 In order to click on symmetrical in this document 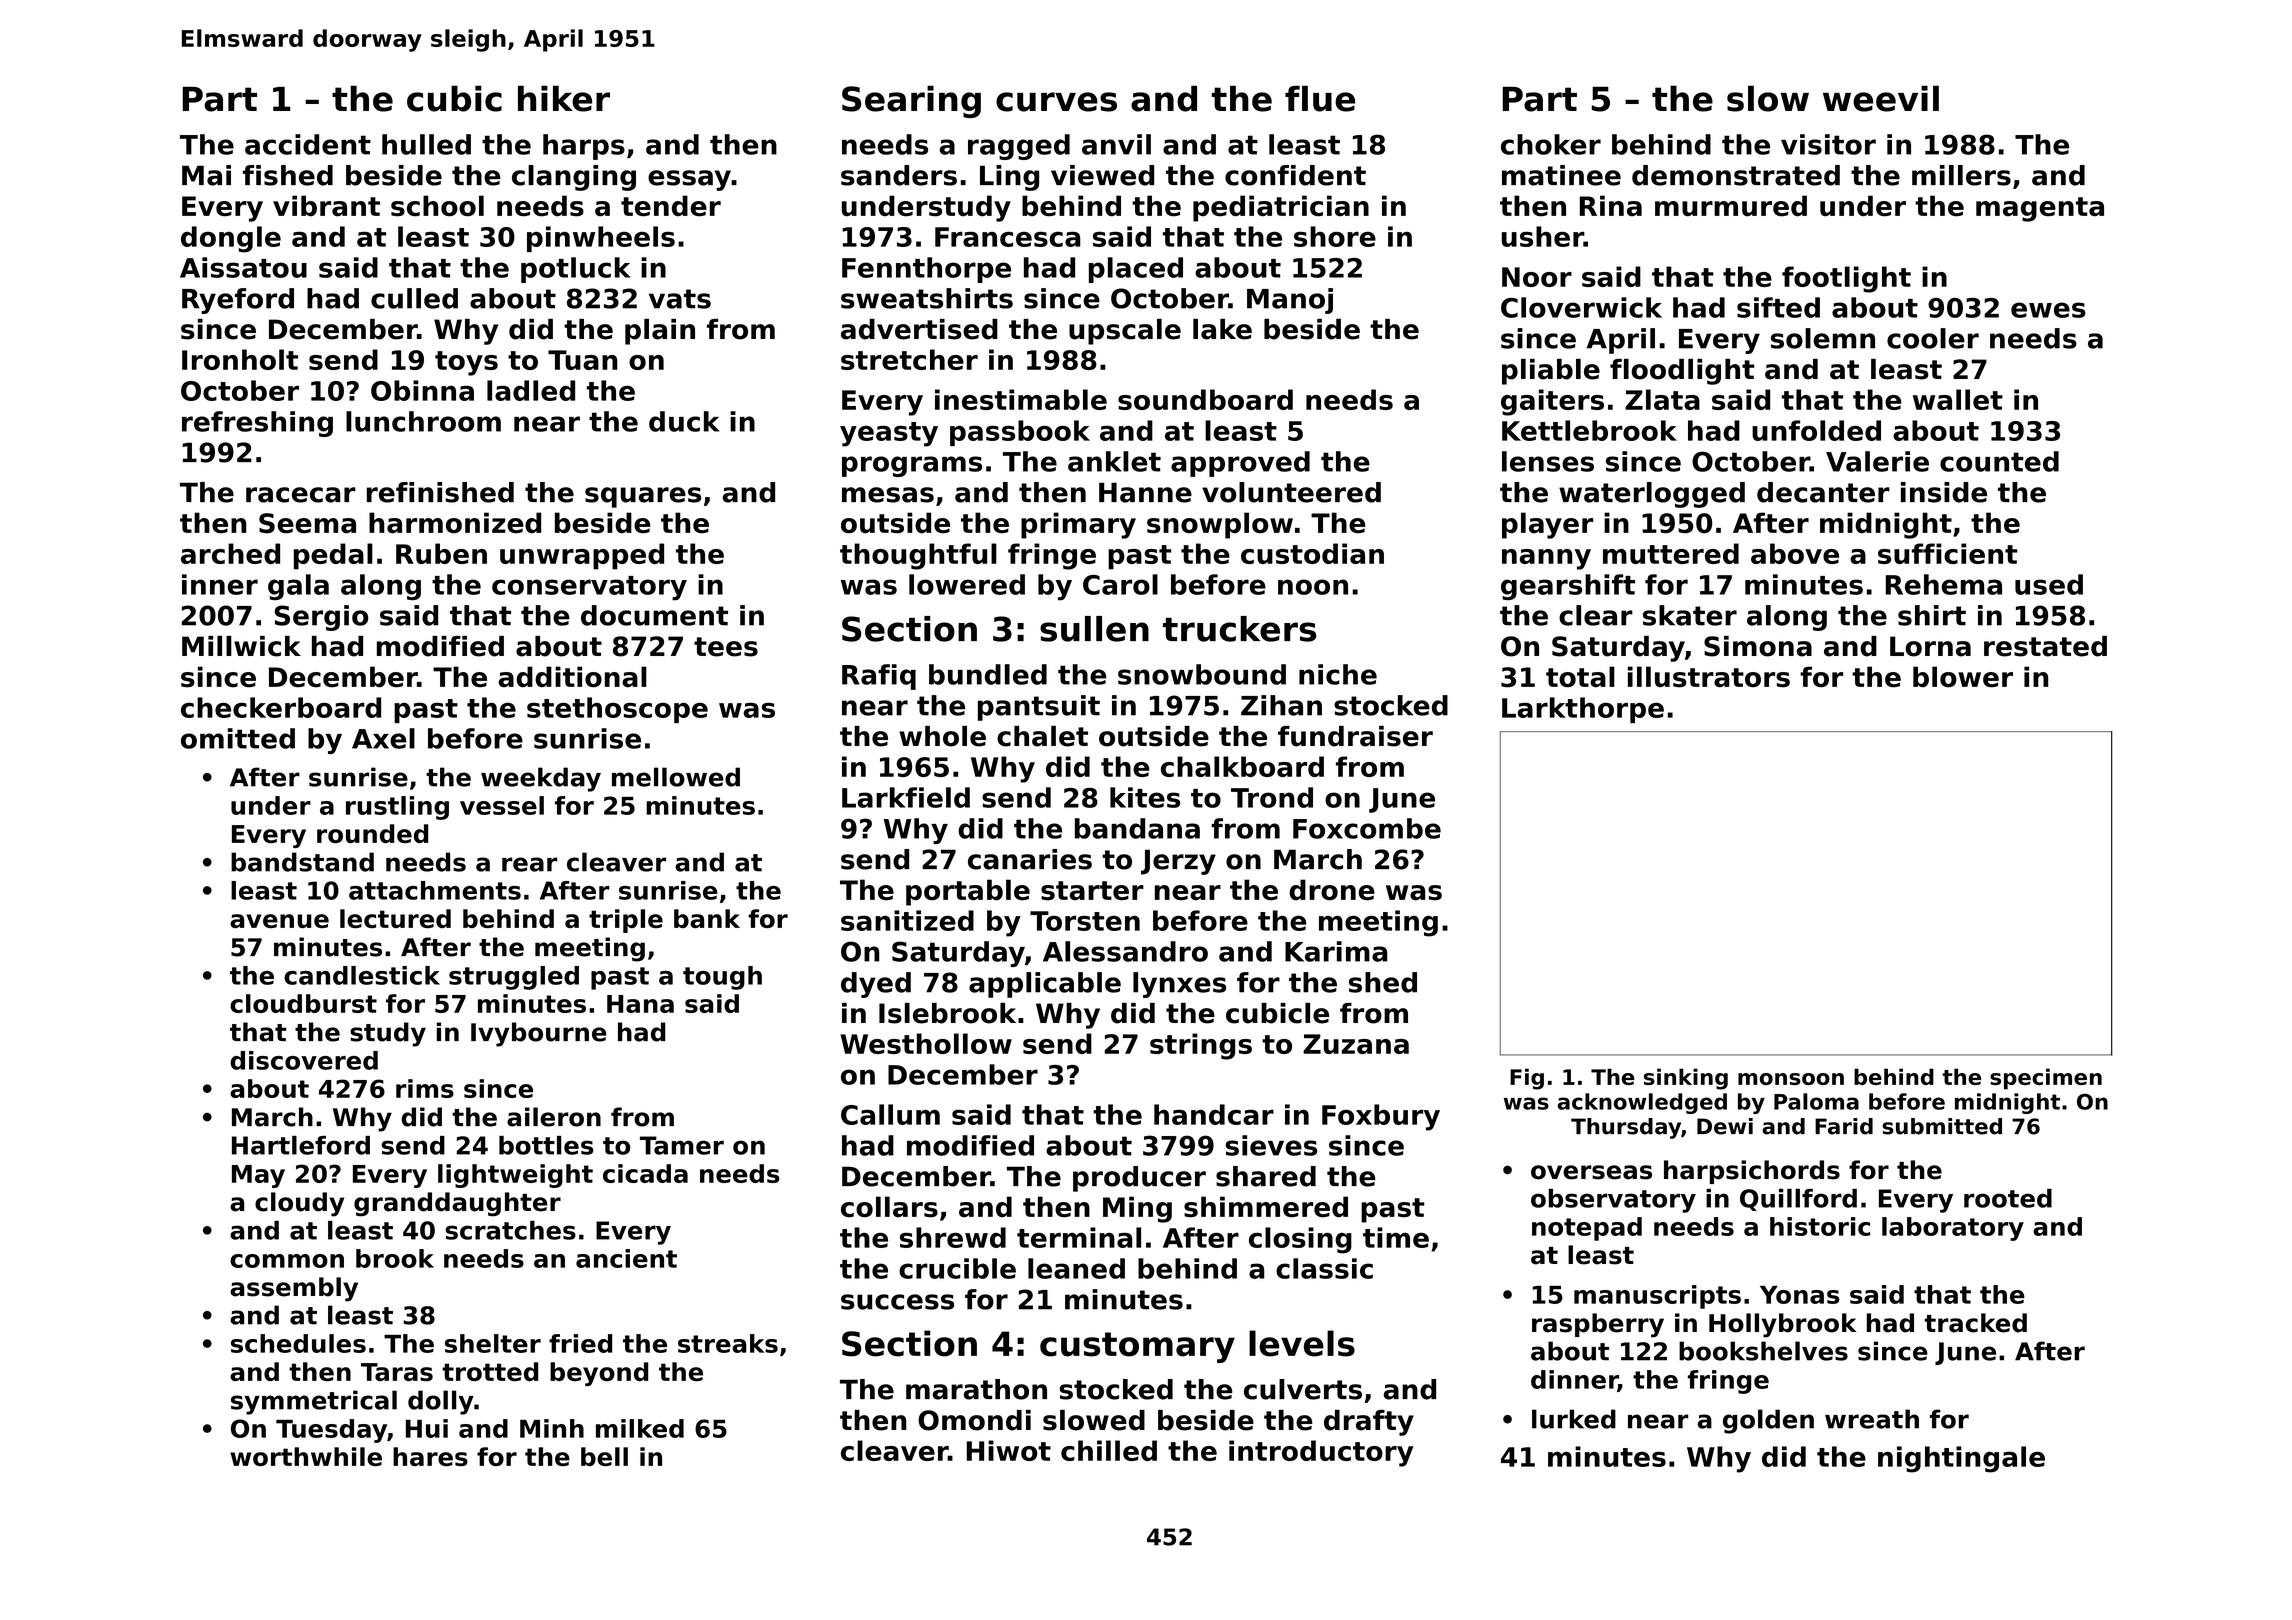, I will do `click(314, 1402)`.
